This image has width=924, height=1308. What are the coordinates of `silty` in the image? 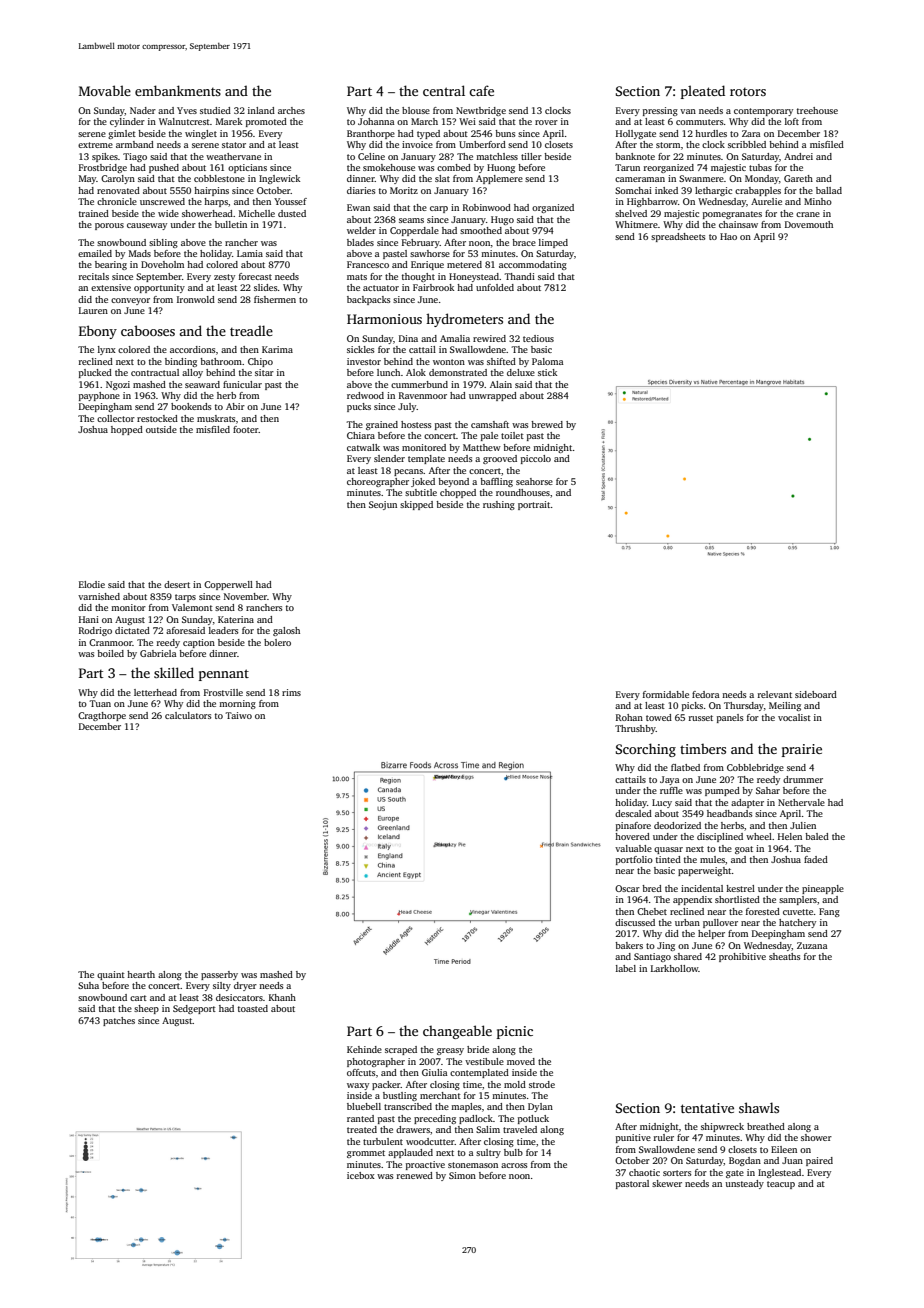 It's located at (222, 986).
